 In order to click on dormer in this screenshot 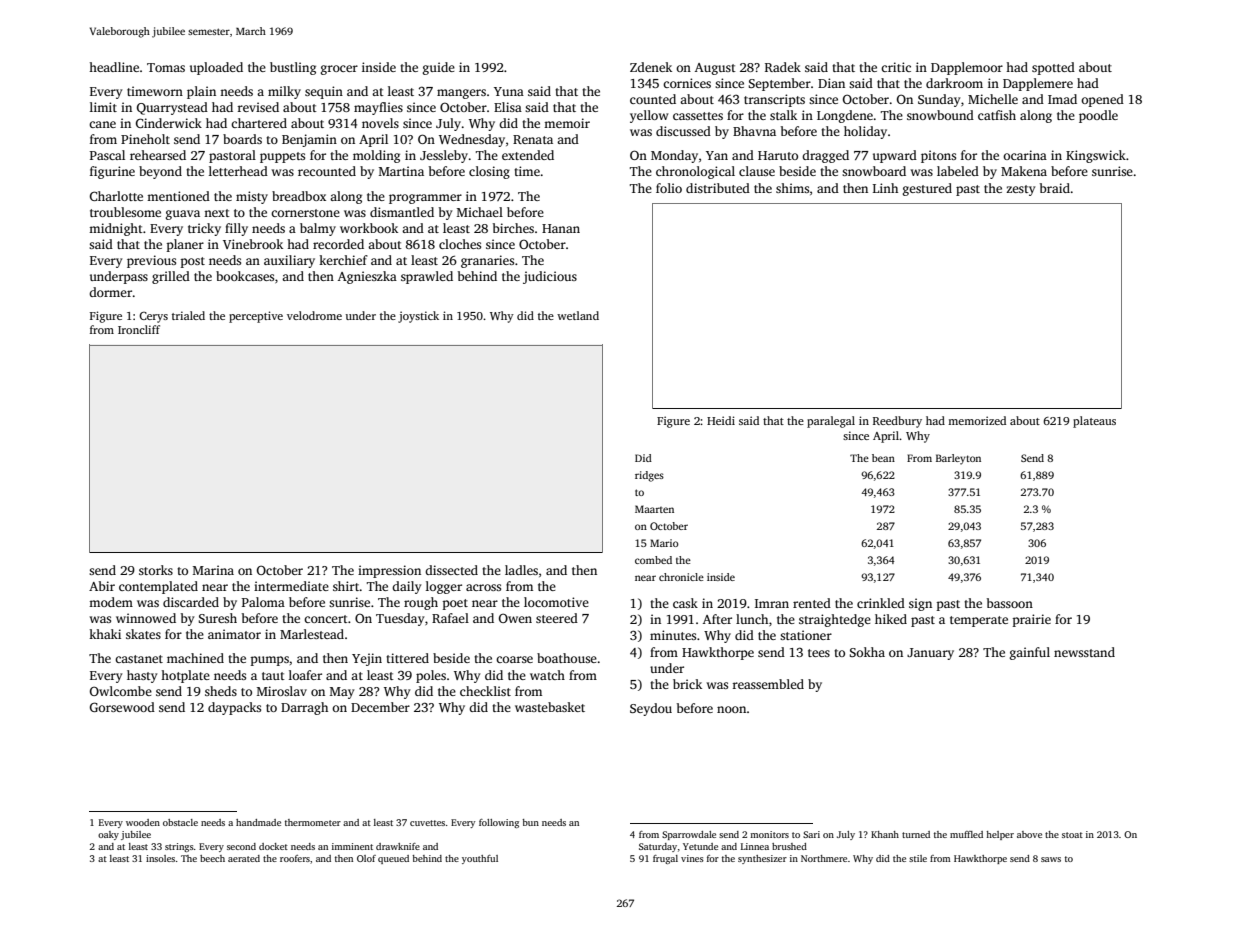, I will do `click(110, 292)`.
